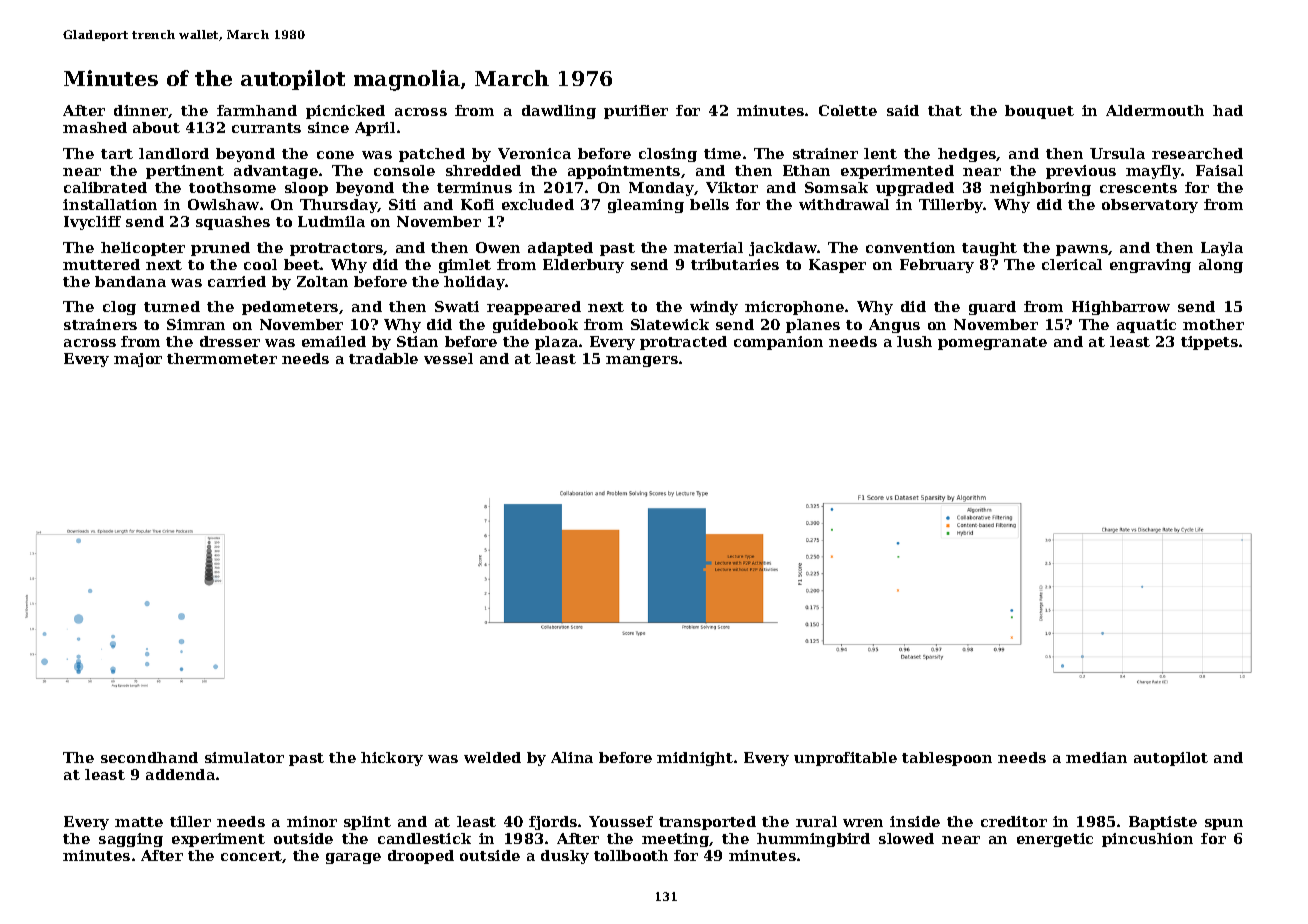 Image resolution: width=1308 pixels, height=924 pixels. Describe the element at coordinates (631, 855) in the screenshot. I see `tollbooth` at that location.
